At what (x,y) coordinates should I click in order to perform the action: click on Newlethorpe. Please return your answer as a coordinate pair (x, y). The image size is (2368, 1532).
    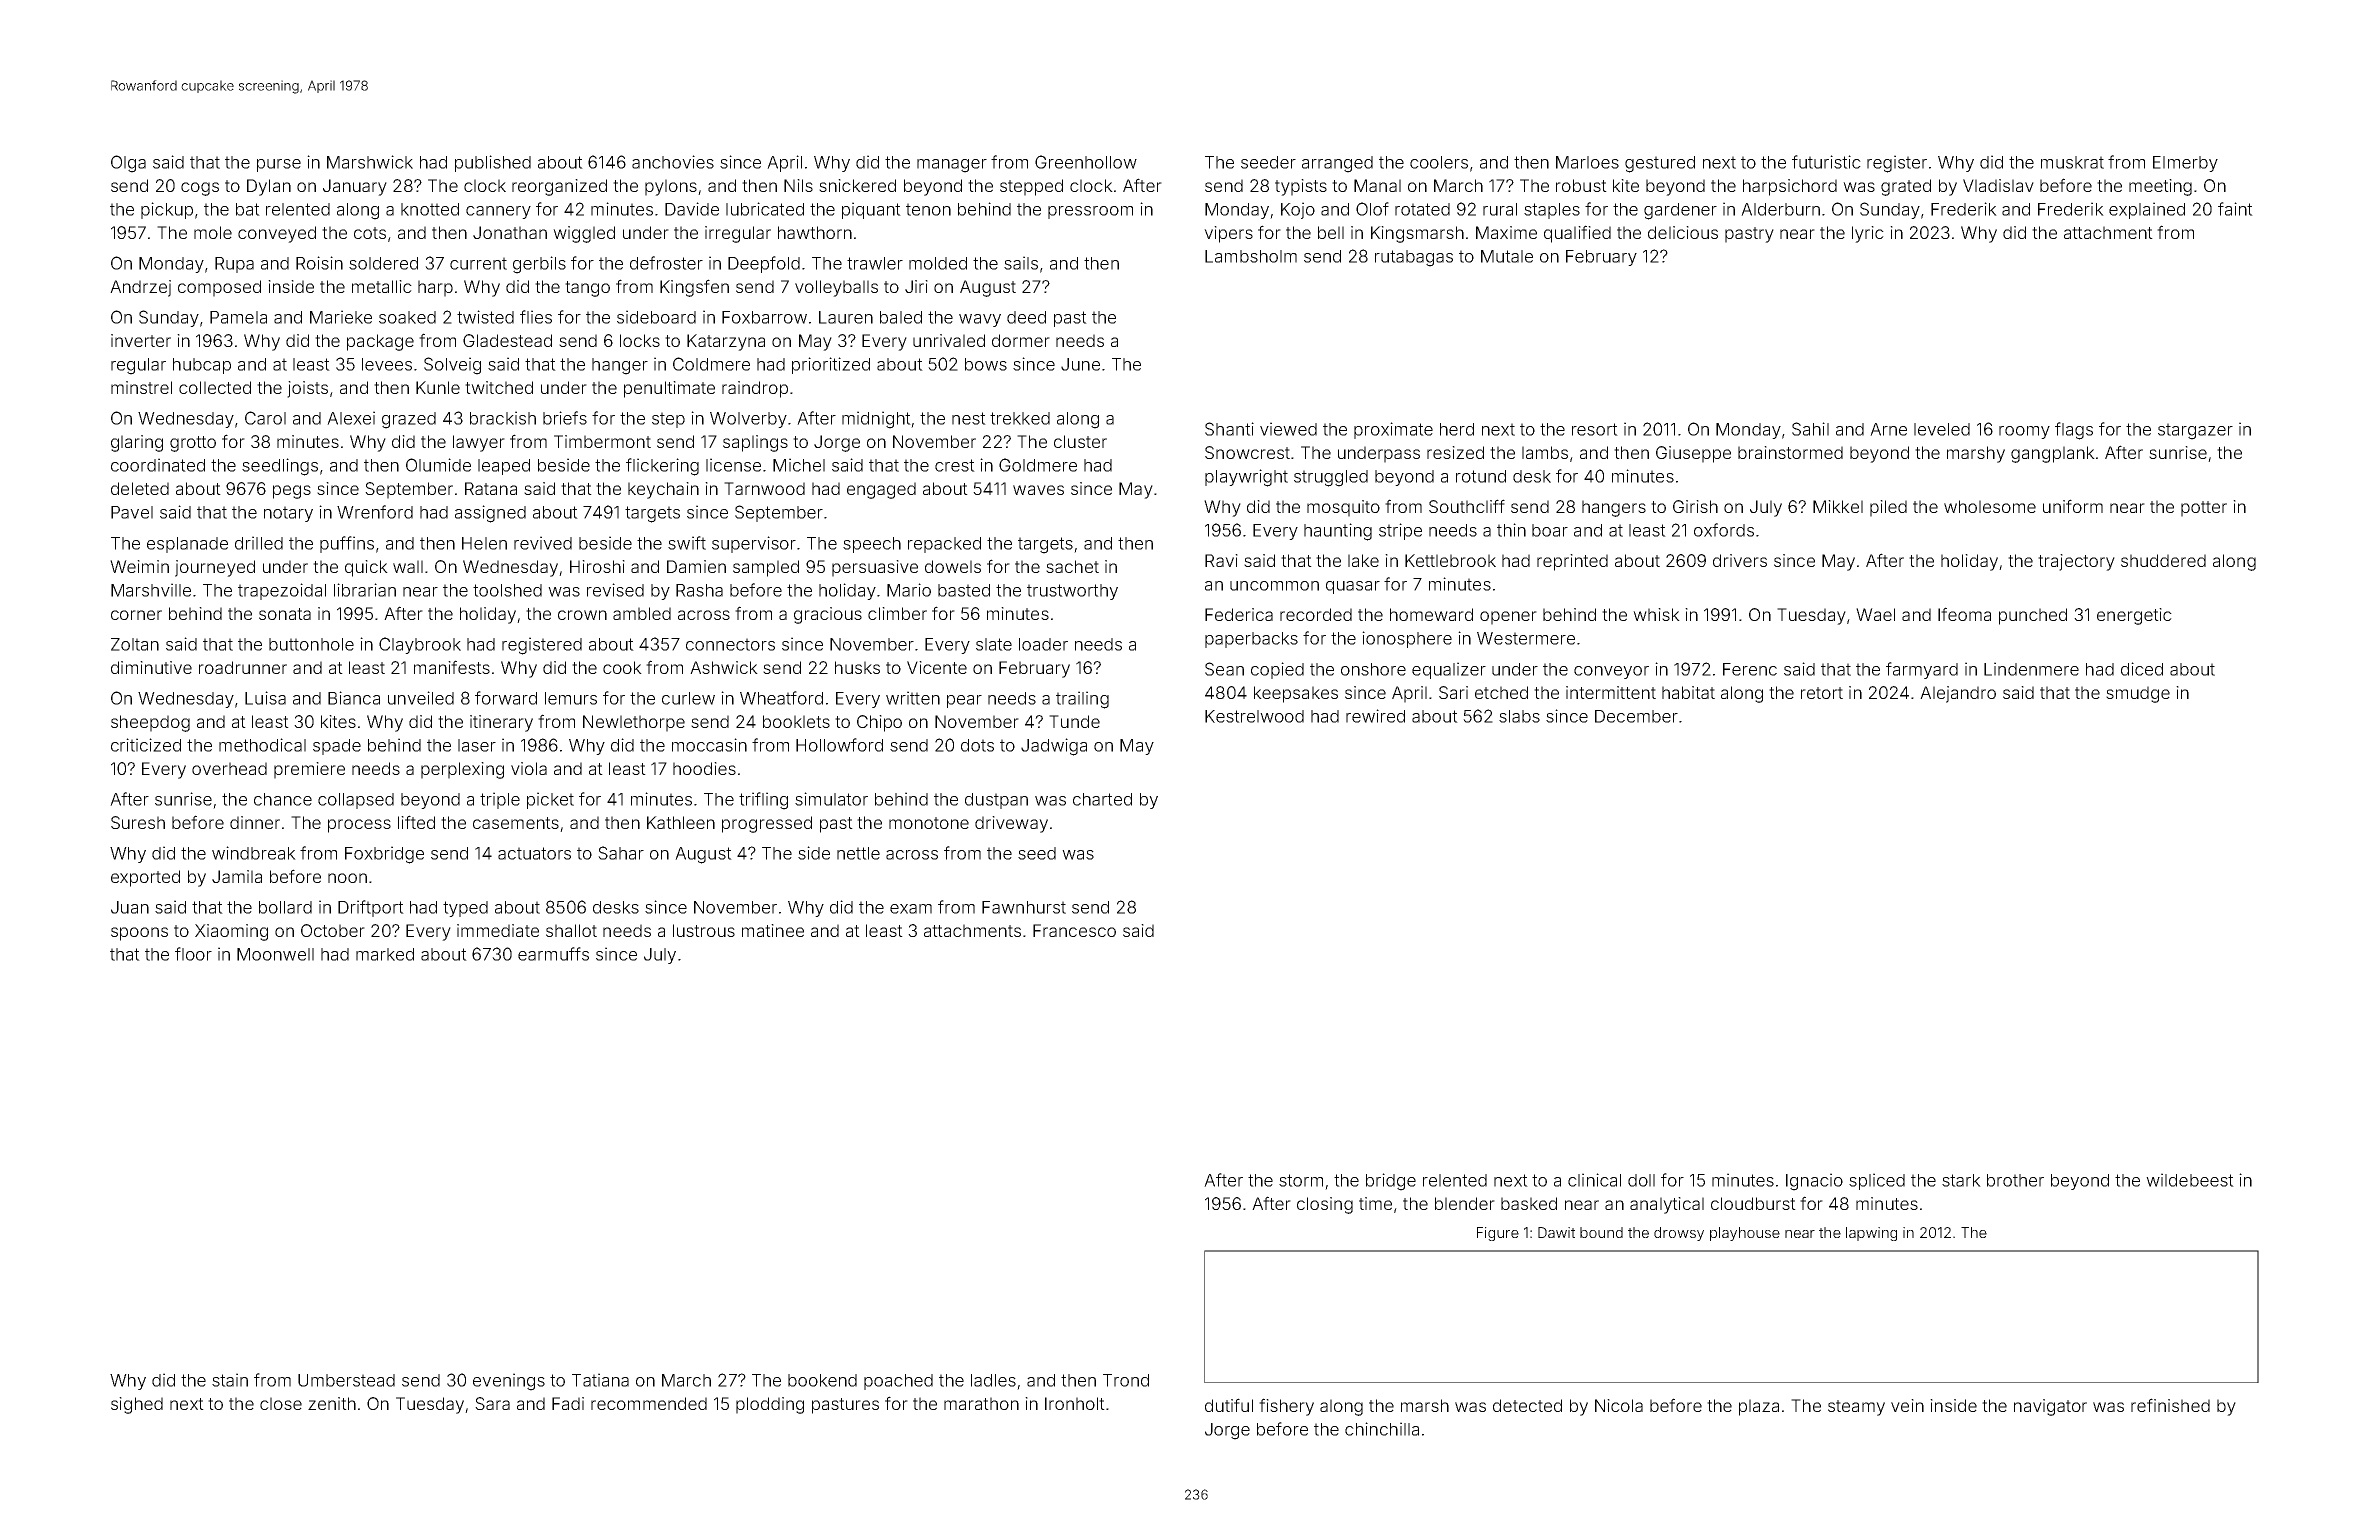
    Looking at the image, I should click on (634, 723).
